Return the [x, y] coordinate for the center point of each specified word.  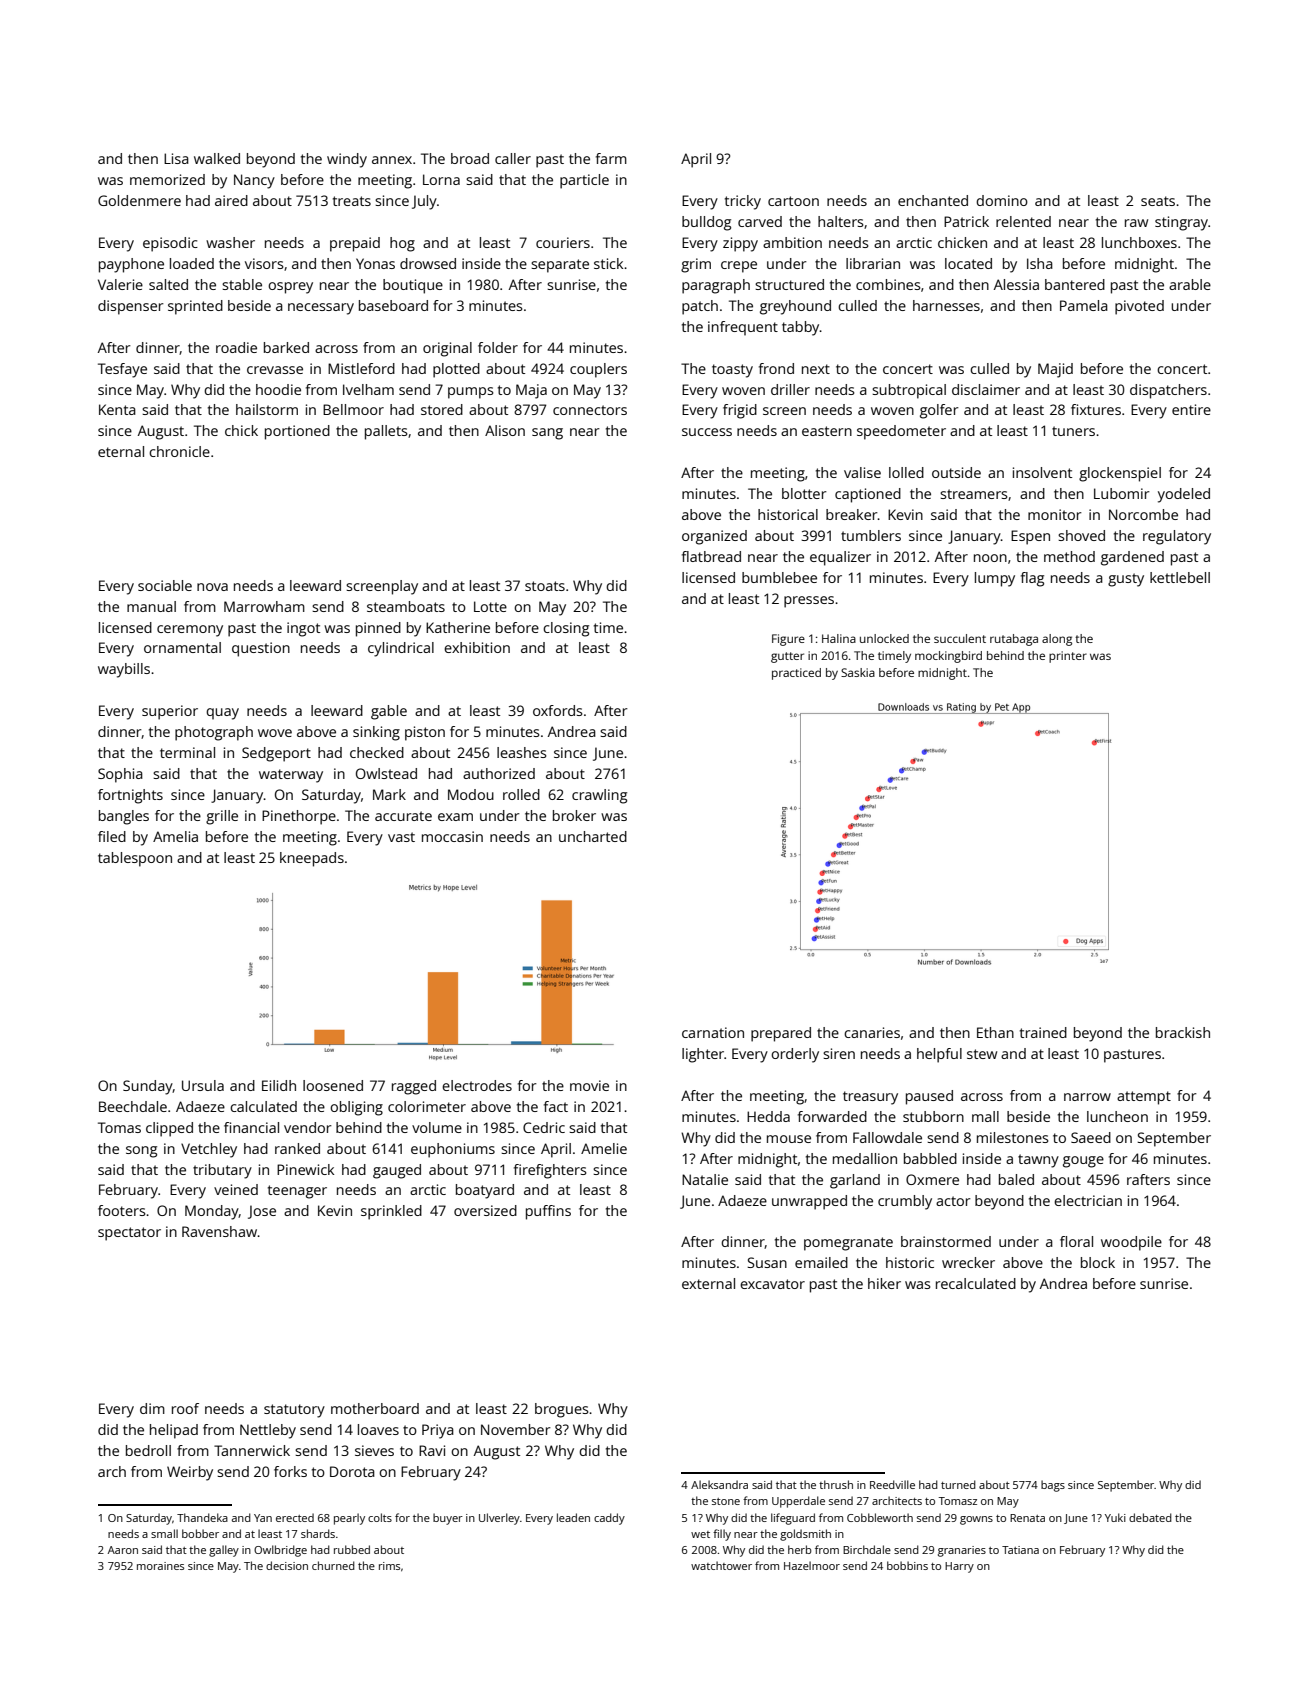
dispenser [131, 307]
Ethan [995, 1032]
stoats [545, 586]
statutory [294, 1411]
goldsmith [805, 1535]
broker [574, 815]
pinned [378, 629]
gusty [1126, 580]
